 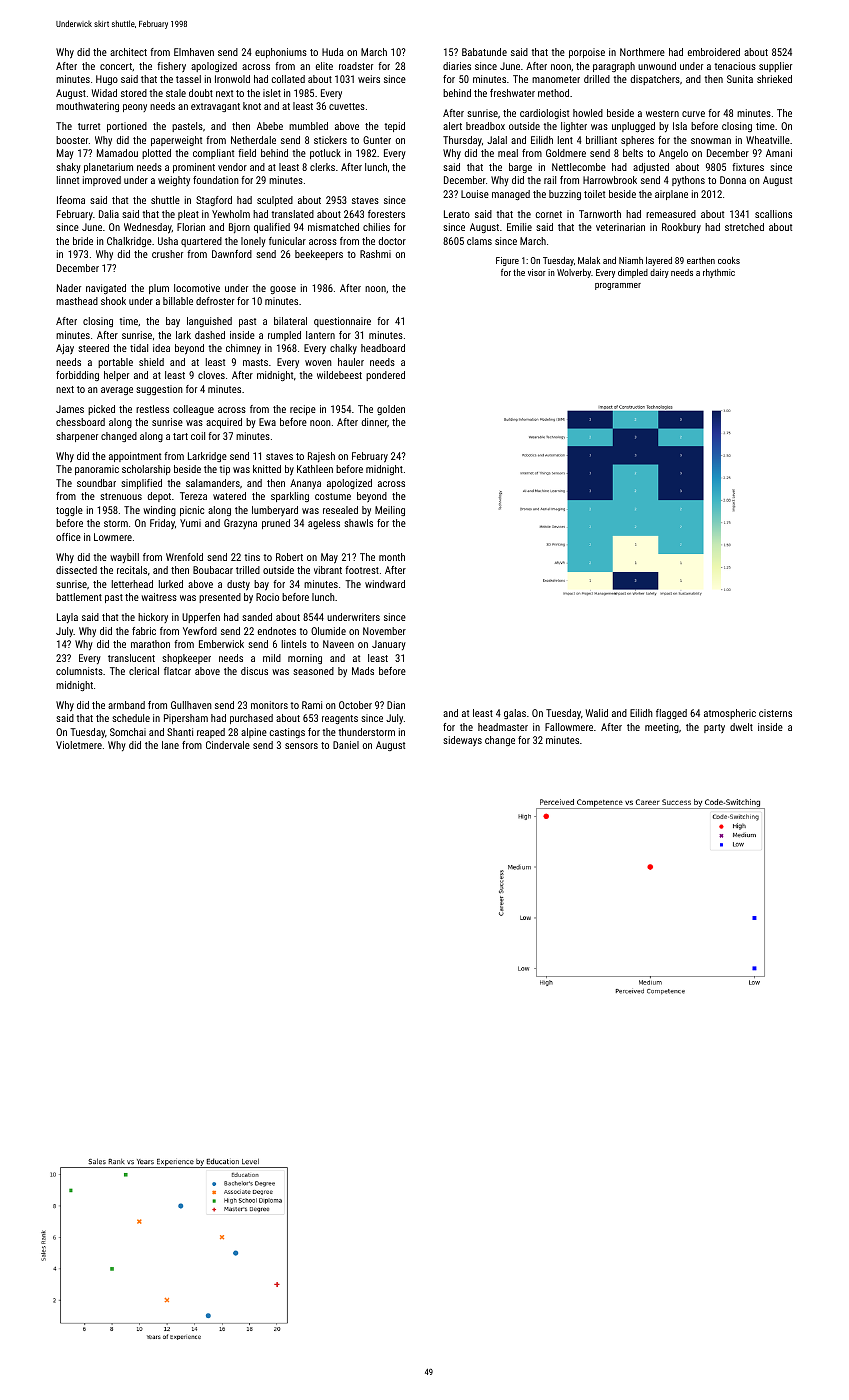 I want to click on galas, so click(x=515, y=714).
